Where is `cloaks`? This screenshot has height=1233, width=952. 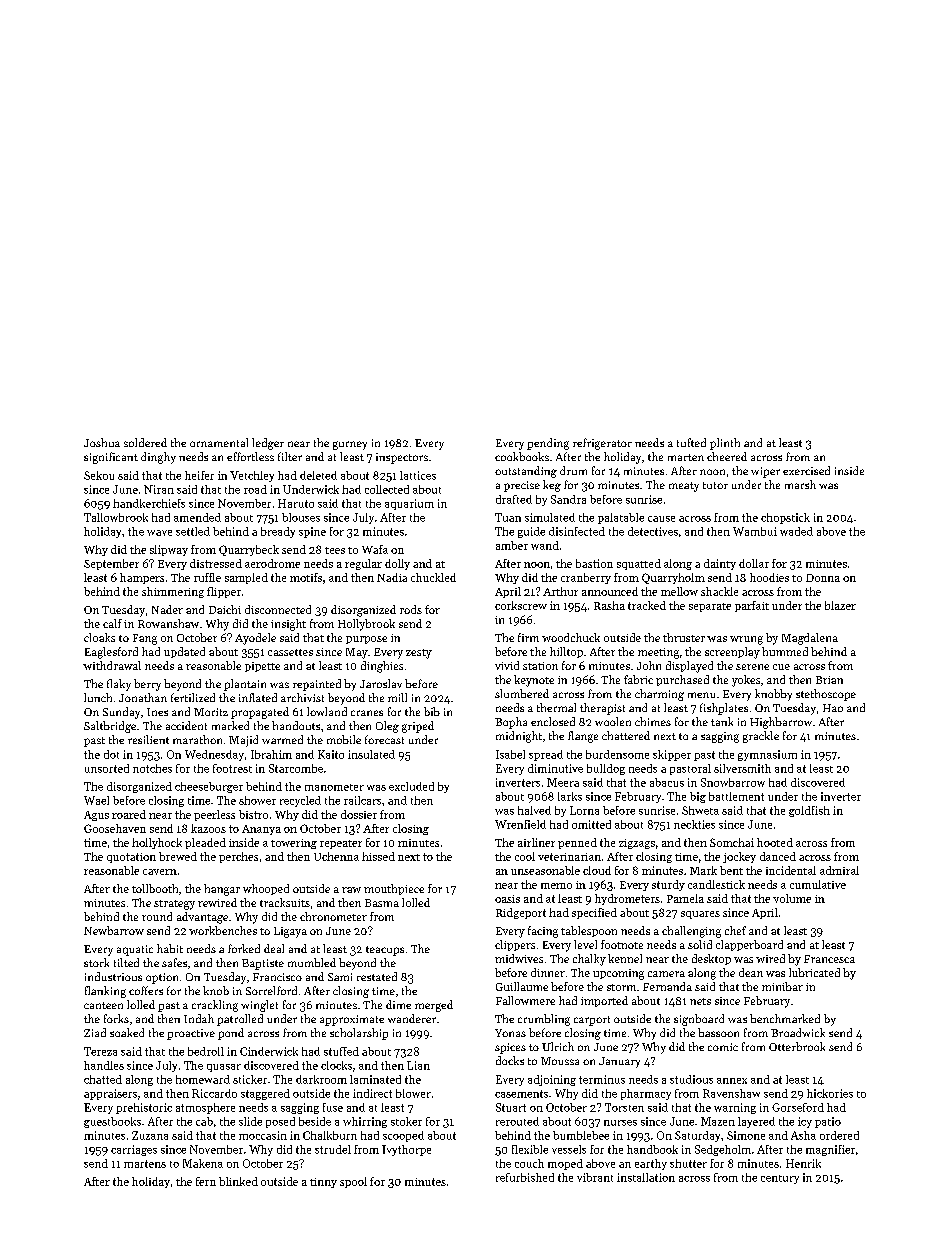 cloaks is located at coordinates (99, 637).
